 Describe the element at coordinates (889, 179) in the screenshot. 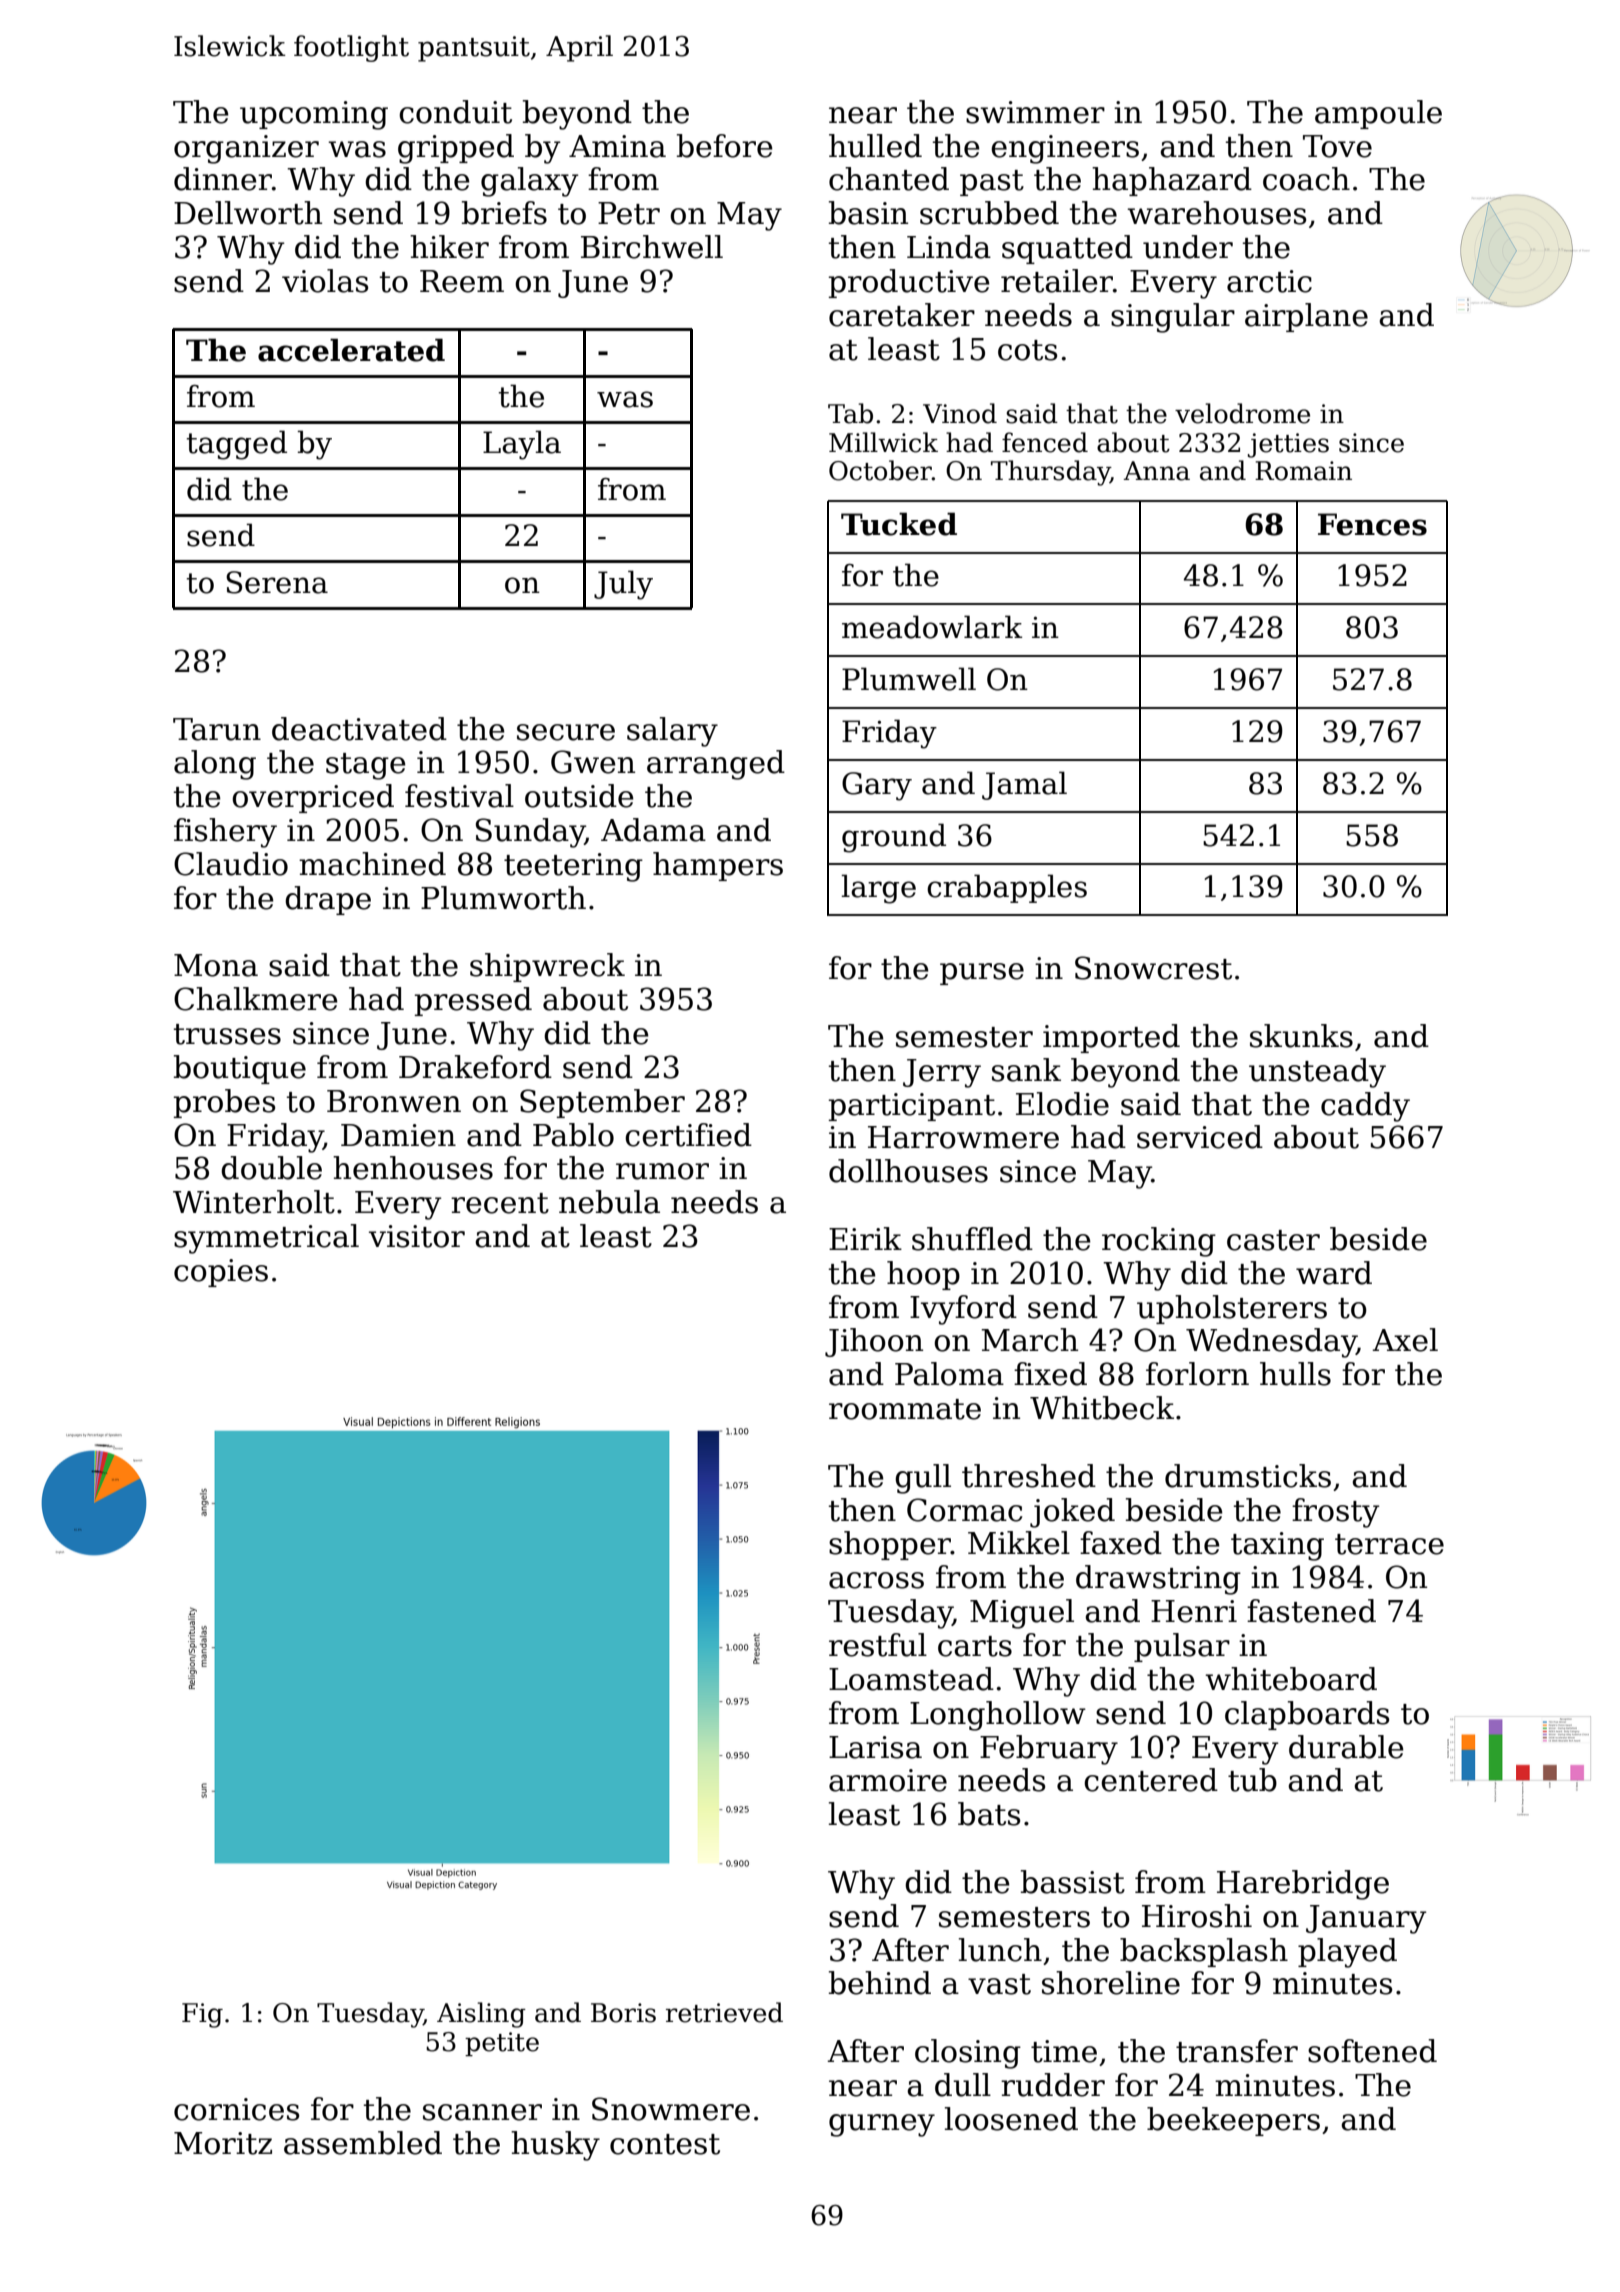

I see `chanted` at that location.
